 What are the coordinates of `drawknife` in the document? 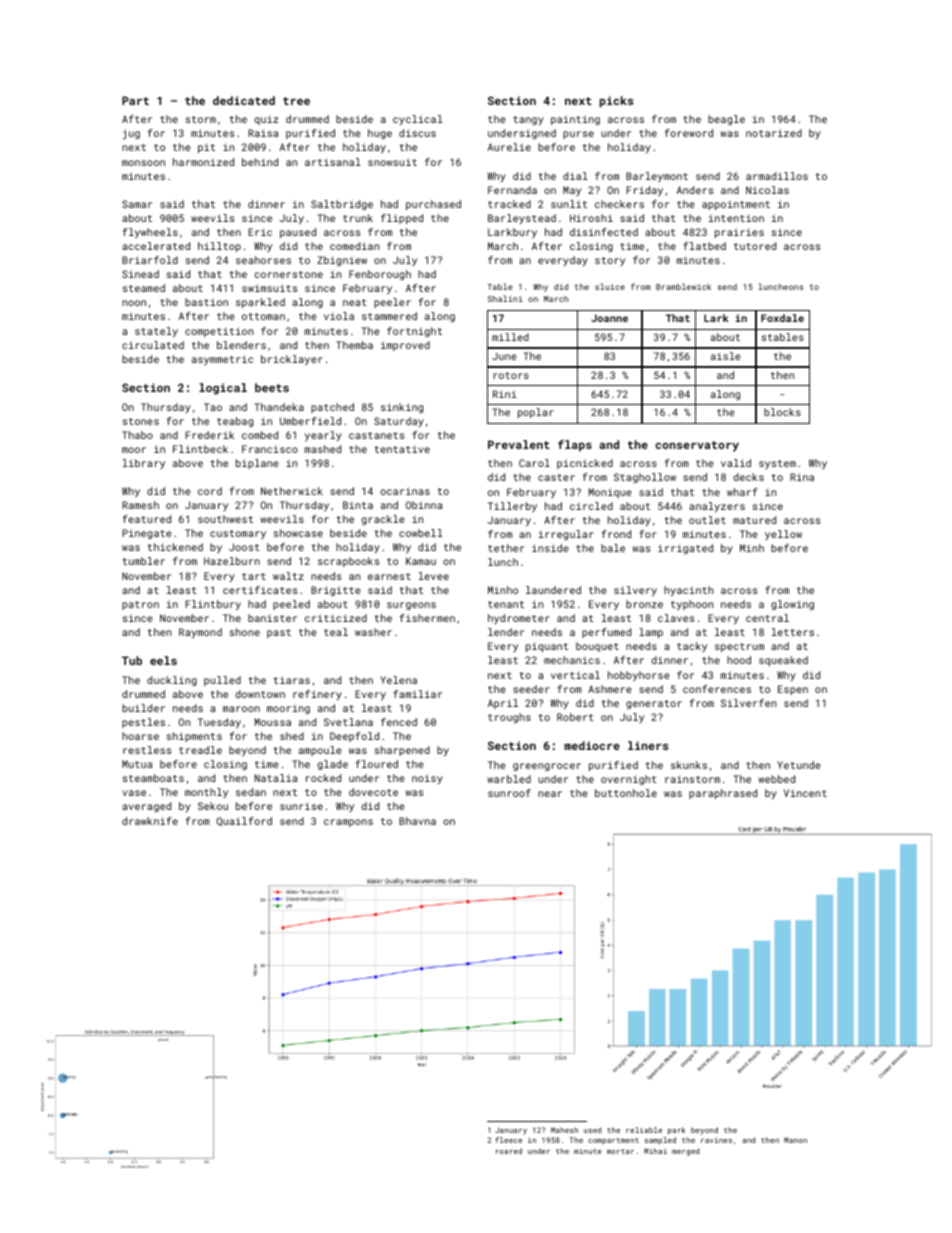 It's located at (150, 821).
